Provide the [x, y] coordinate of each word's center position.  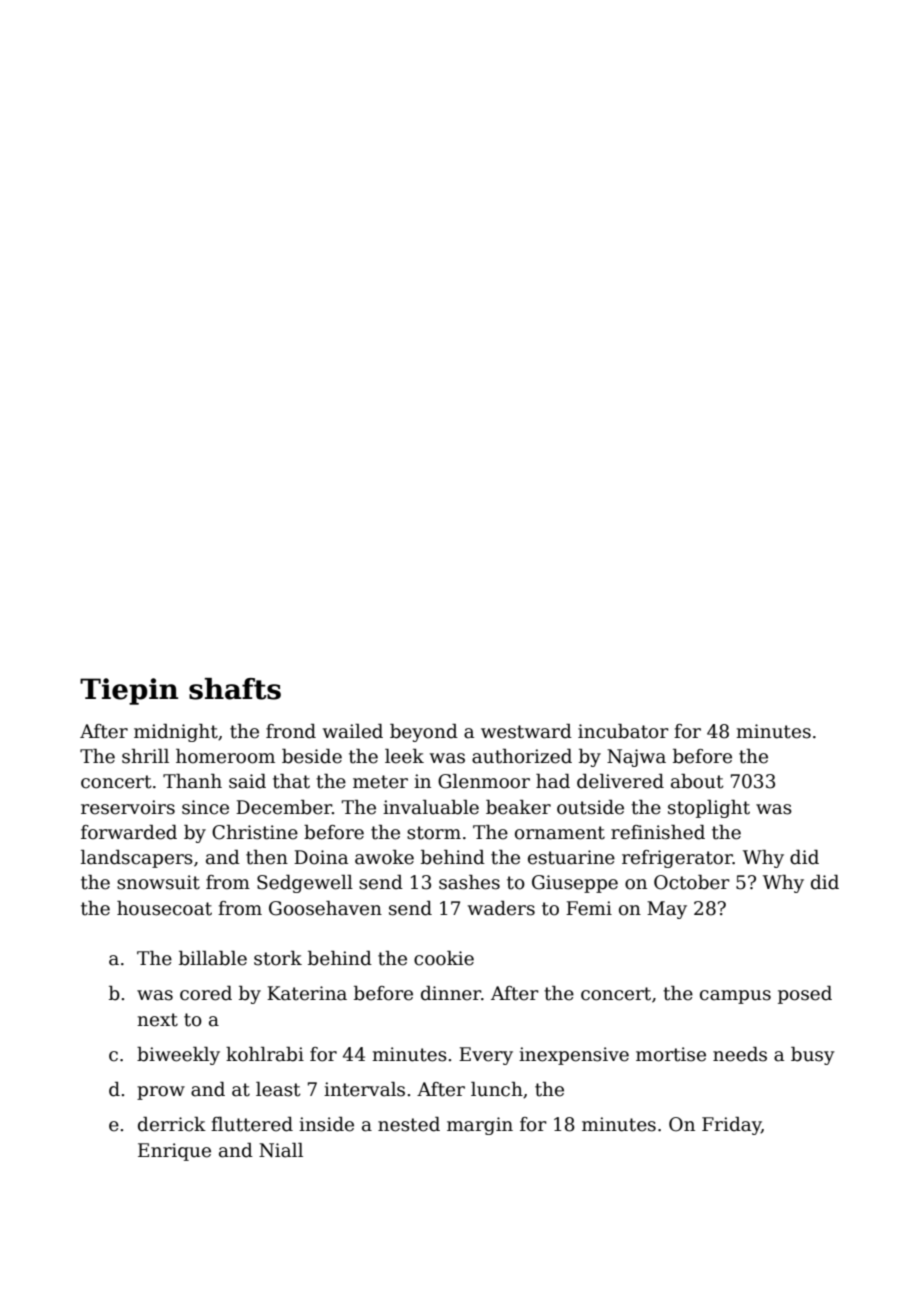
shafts [235, 689]
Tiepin [129, 691]
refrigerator [677, 859]
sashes [469, 882]
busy [813, 1056]
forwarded [129, 832]
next [157, 1020]
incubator [623, 731]
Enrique [174, 1152]
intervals [364, 1089]
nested [409, 1124]
